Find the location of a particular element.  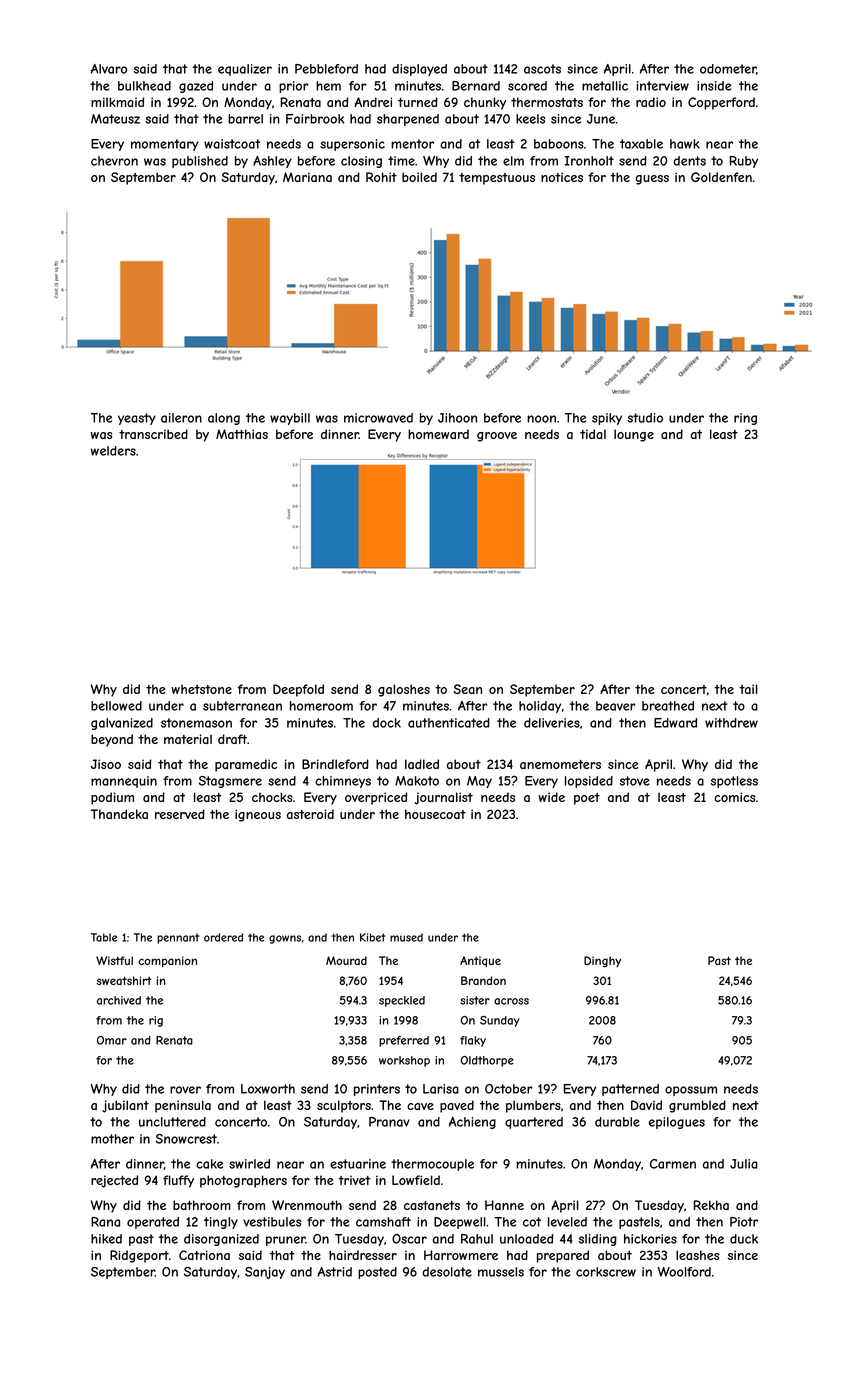

Brandon is located at coordinates (483, 980).
